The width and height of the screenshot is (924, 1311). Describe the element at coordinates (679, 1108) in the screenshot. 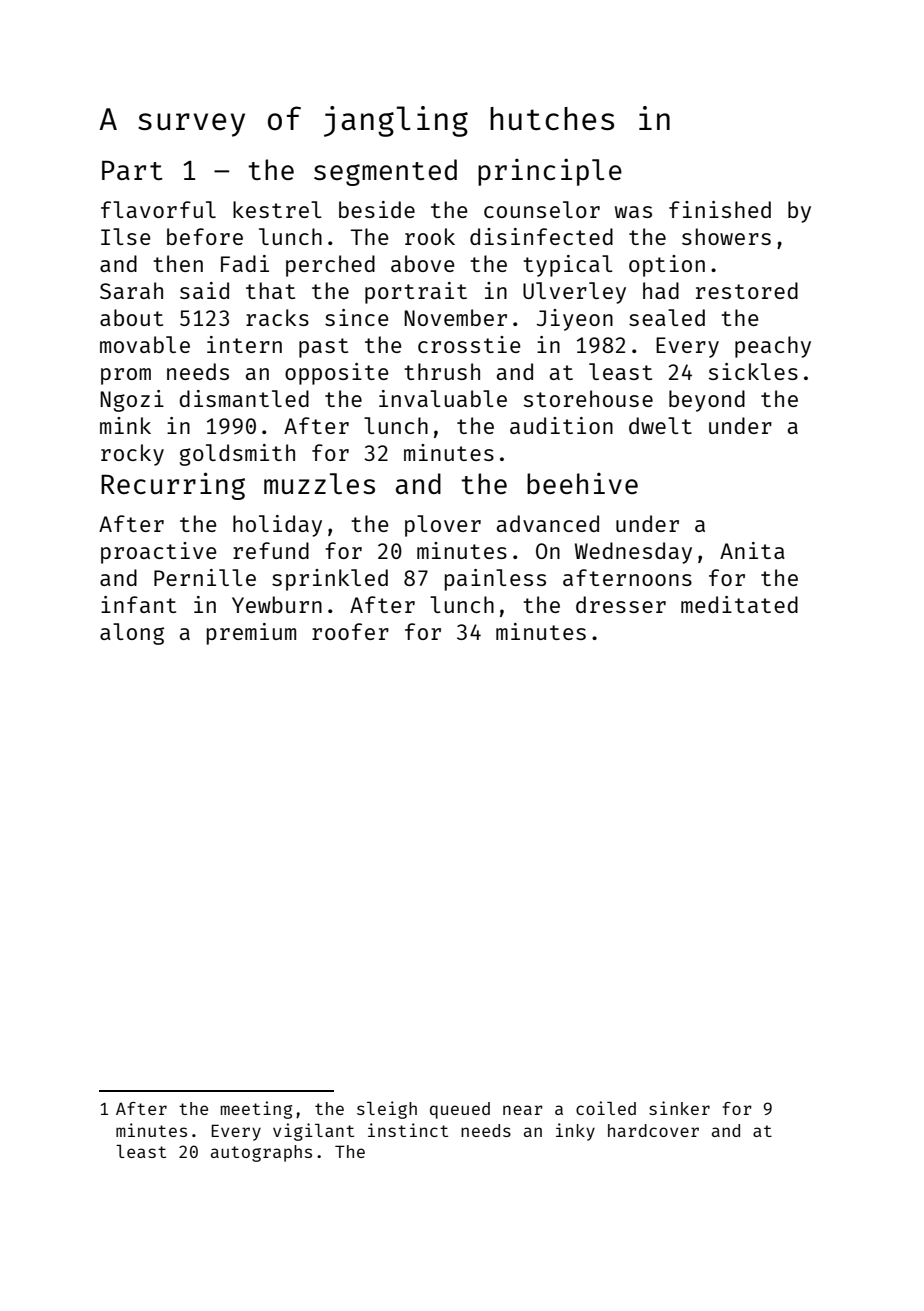

I see `sinker` at that location.
